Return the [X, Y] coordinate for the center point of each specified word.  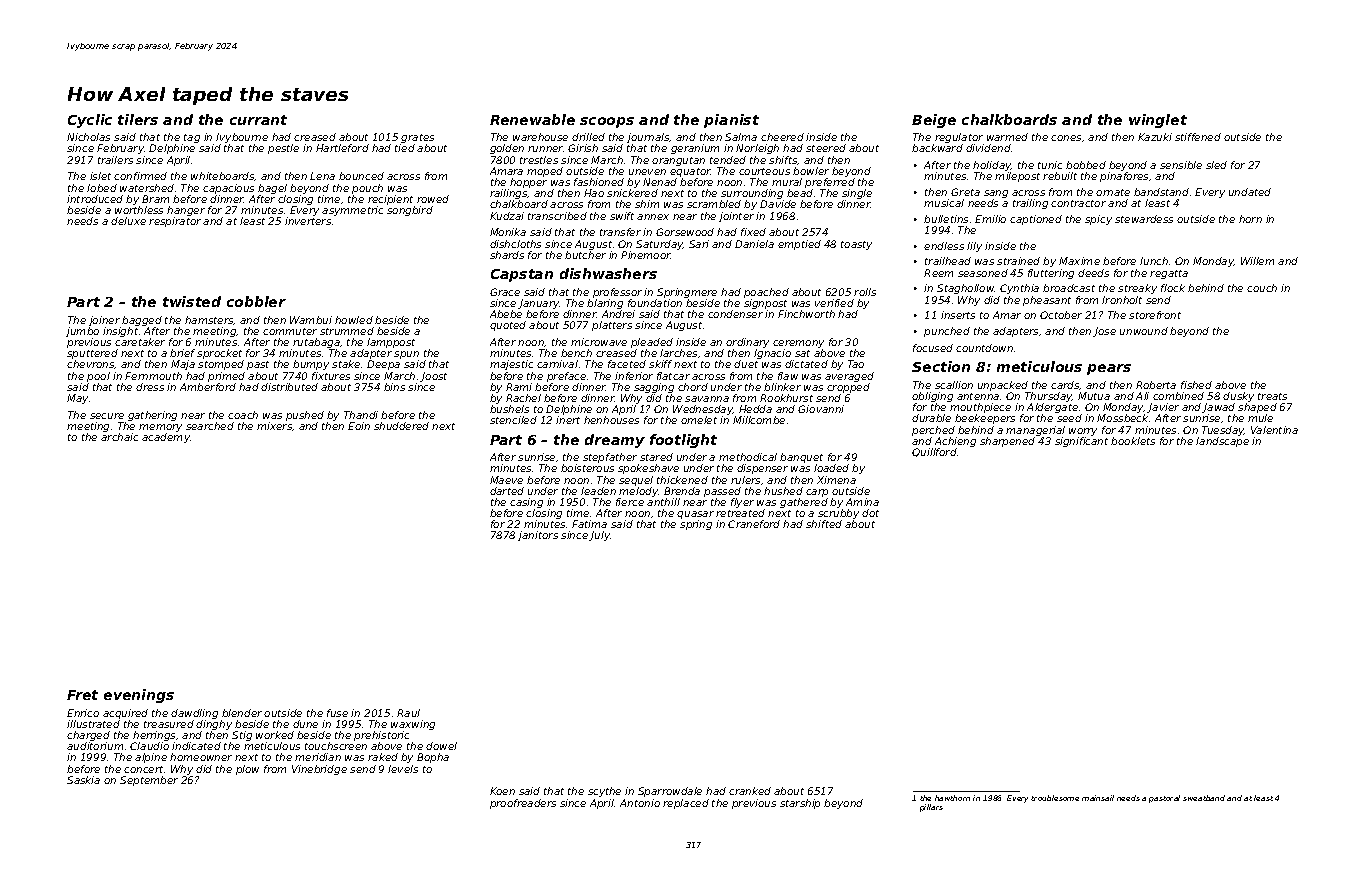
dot [870, 513]
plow [247, 770]
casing [526, 503]
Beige [934, 121]
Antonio [640, 803]
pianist [731, 121]
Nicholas [88, 137]
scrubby [838, 514]
